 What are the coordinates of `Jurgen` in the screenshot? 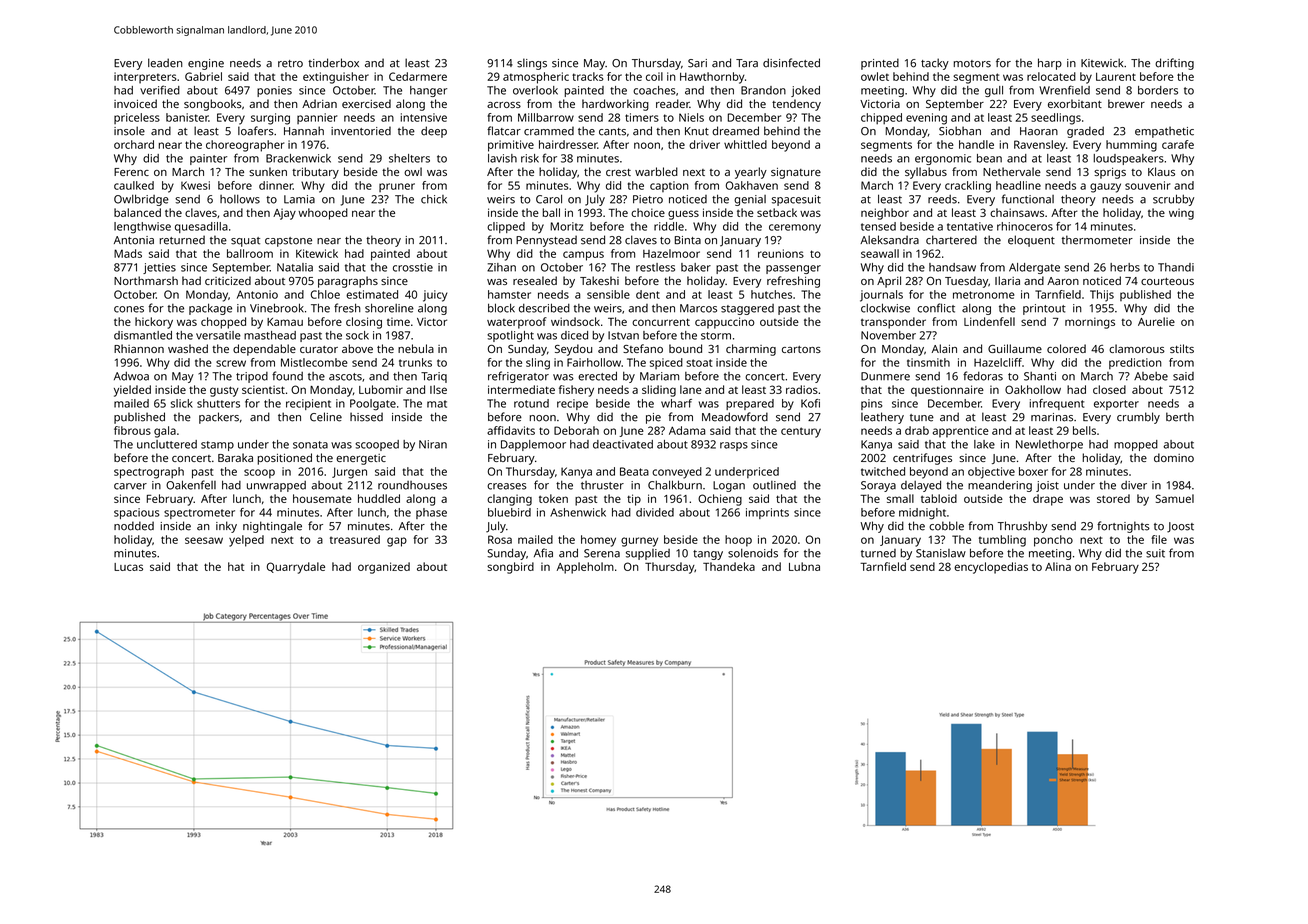 It's located at (349, 473).
